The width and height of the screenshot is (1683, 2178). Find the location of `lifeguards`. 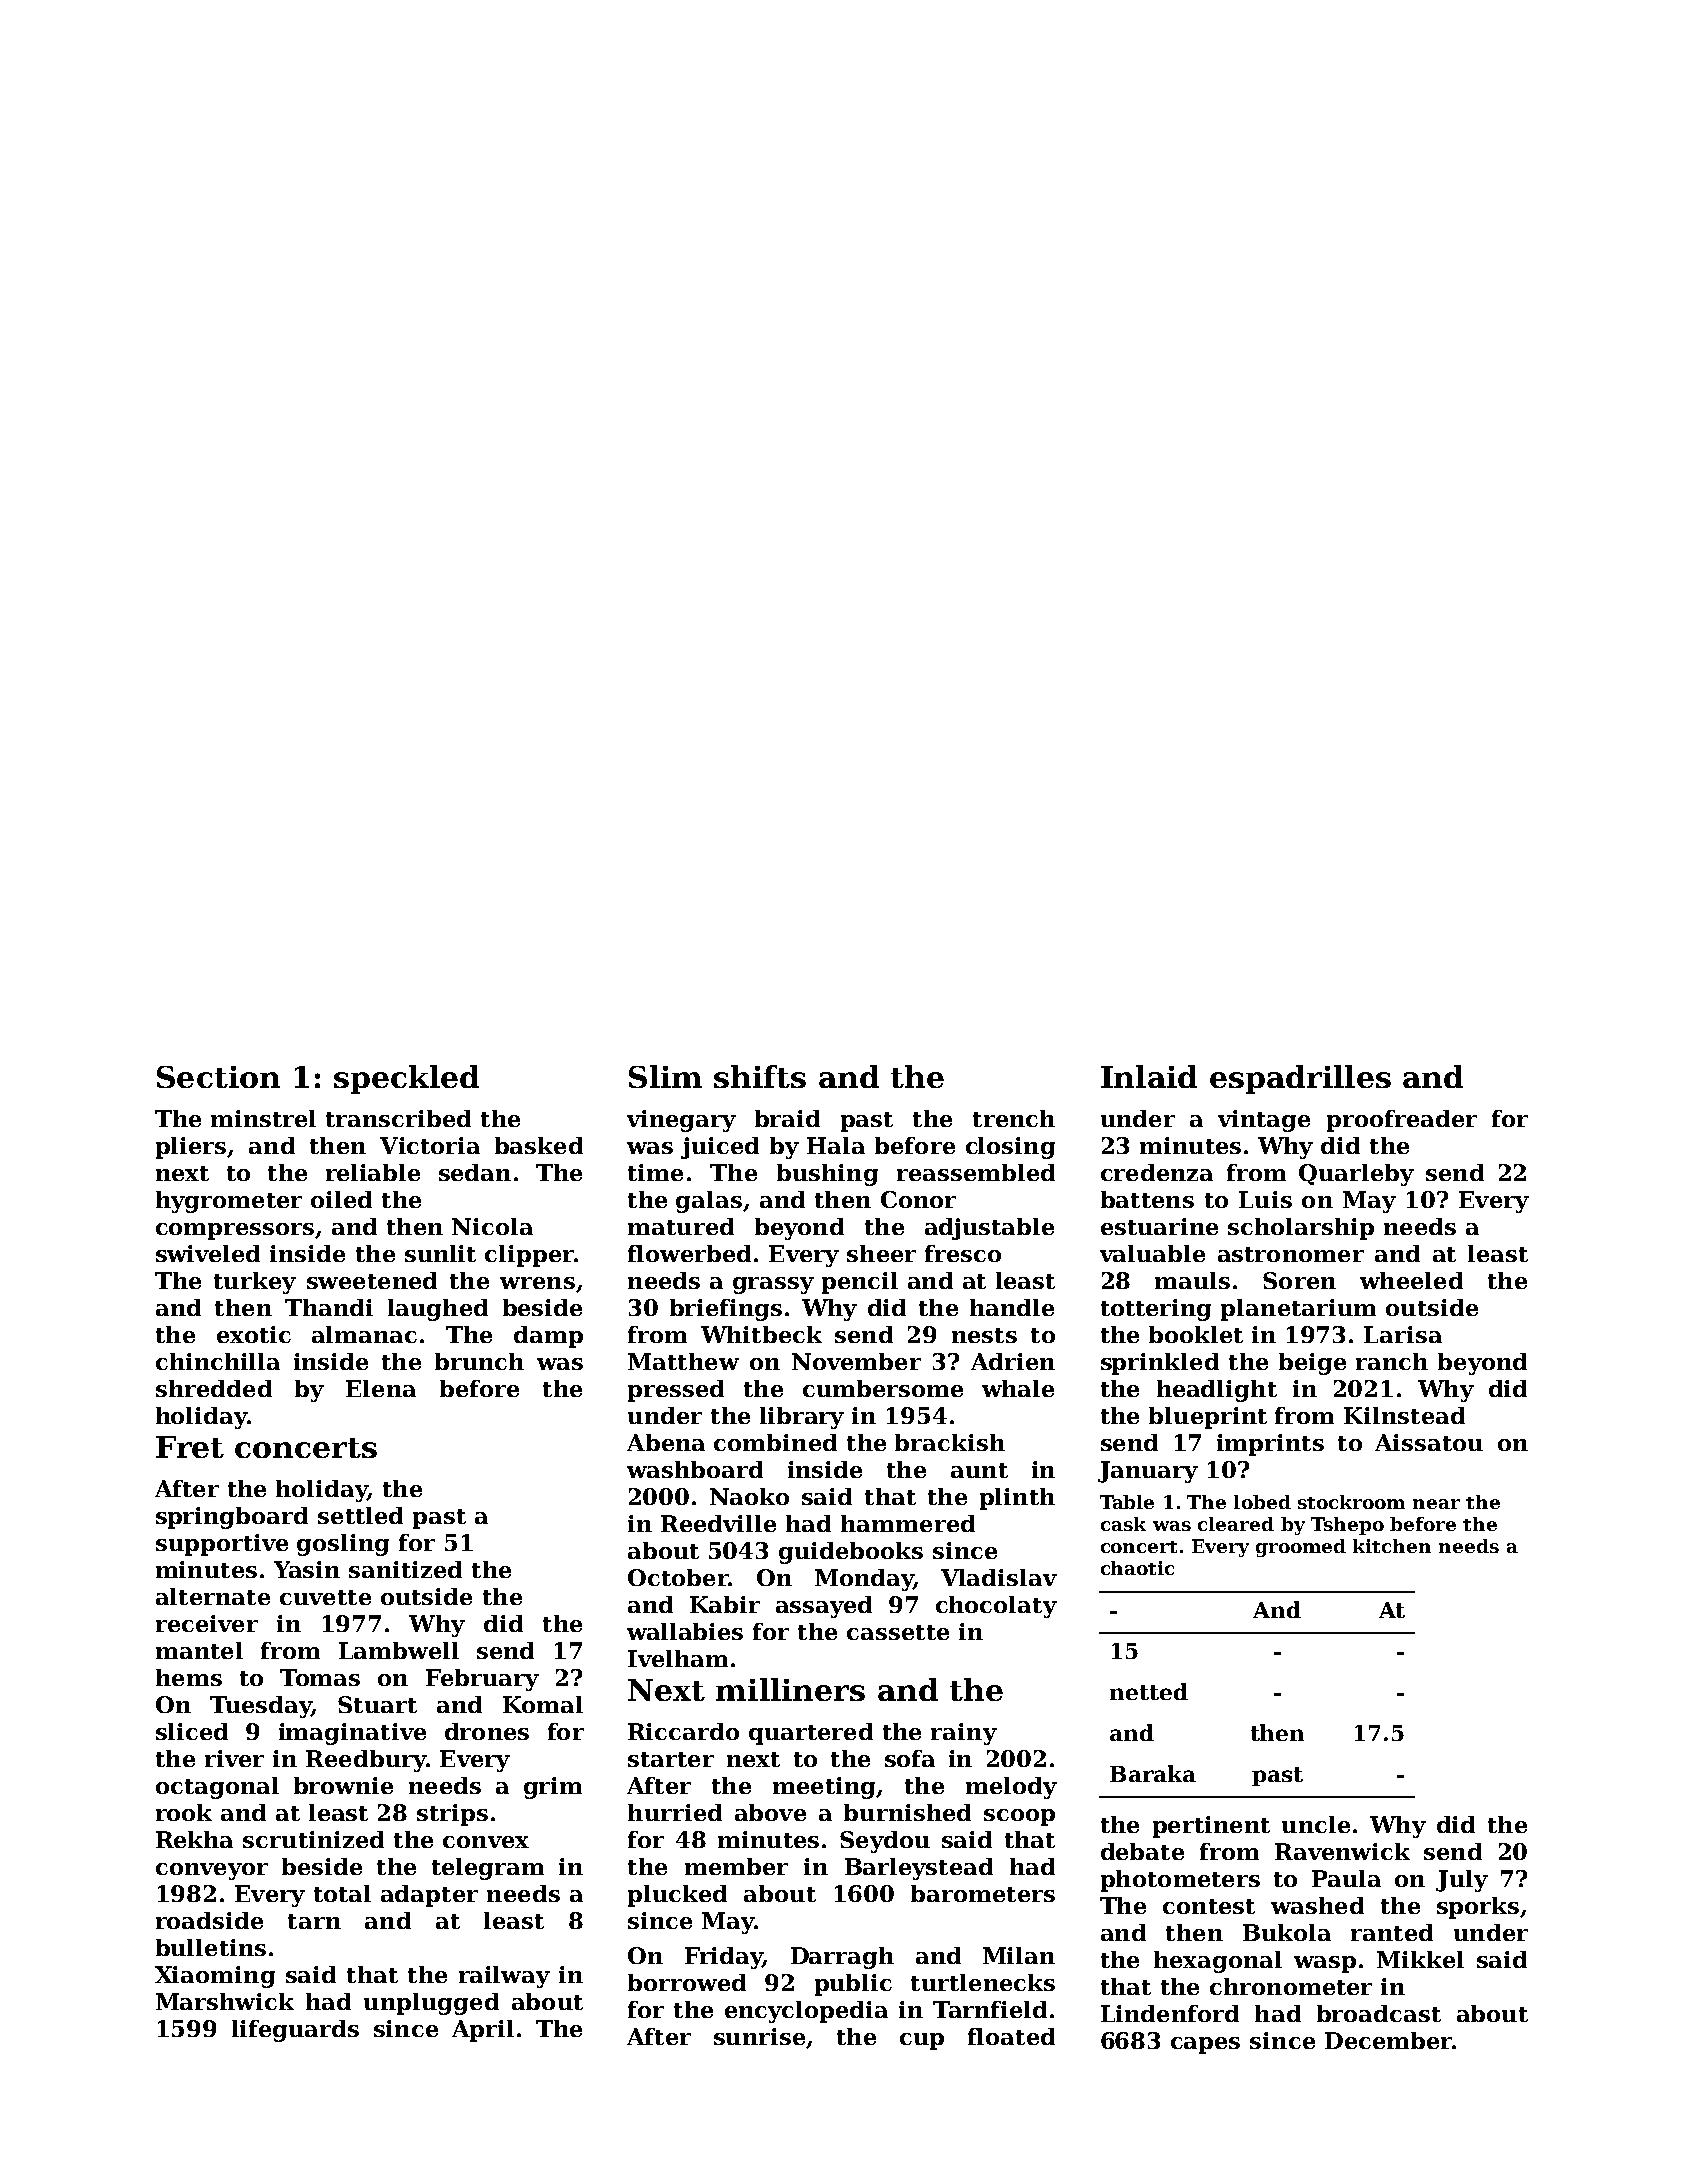

lifeguards is located at coordinates (295, 2031).
